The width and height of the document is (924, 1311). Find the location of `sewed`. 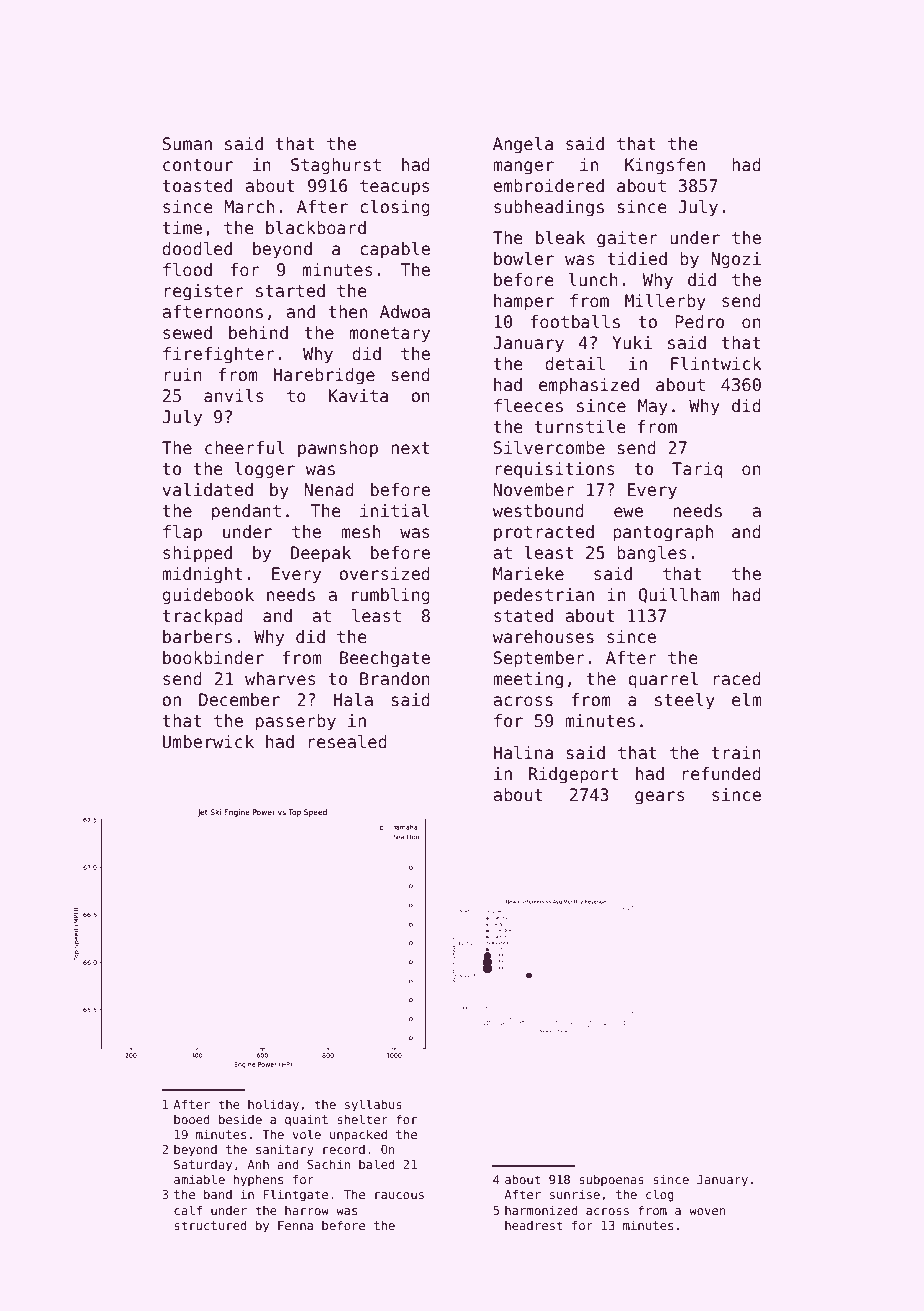

sewed is located at coordinates (187, 333).
